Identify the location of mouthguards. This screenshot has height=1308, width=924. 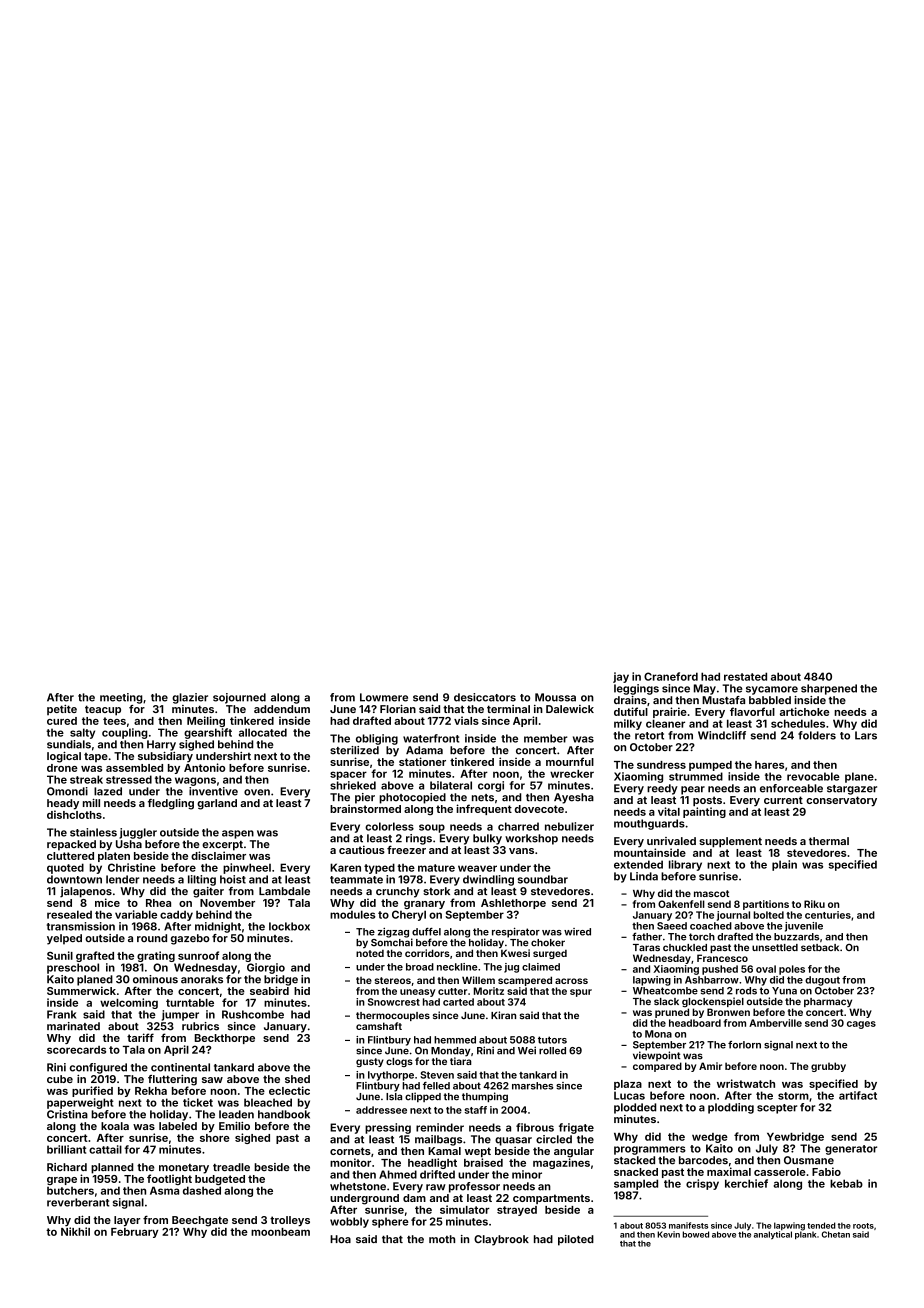
(649, 824).
